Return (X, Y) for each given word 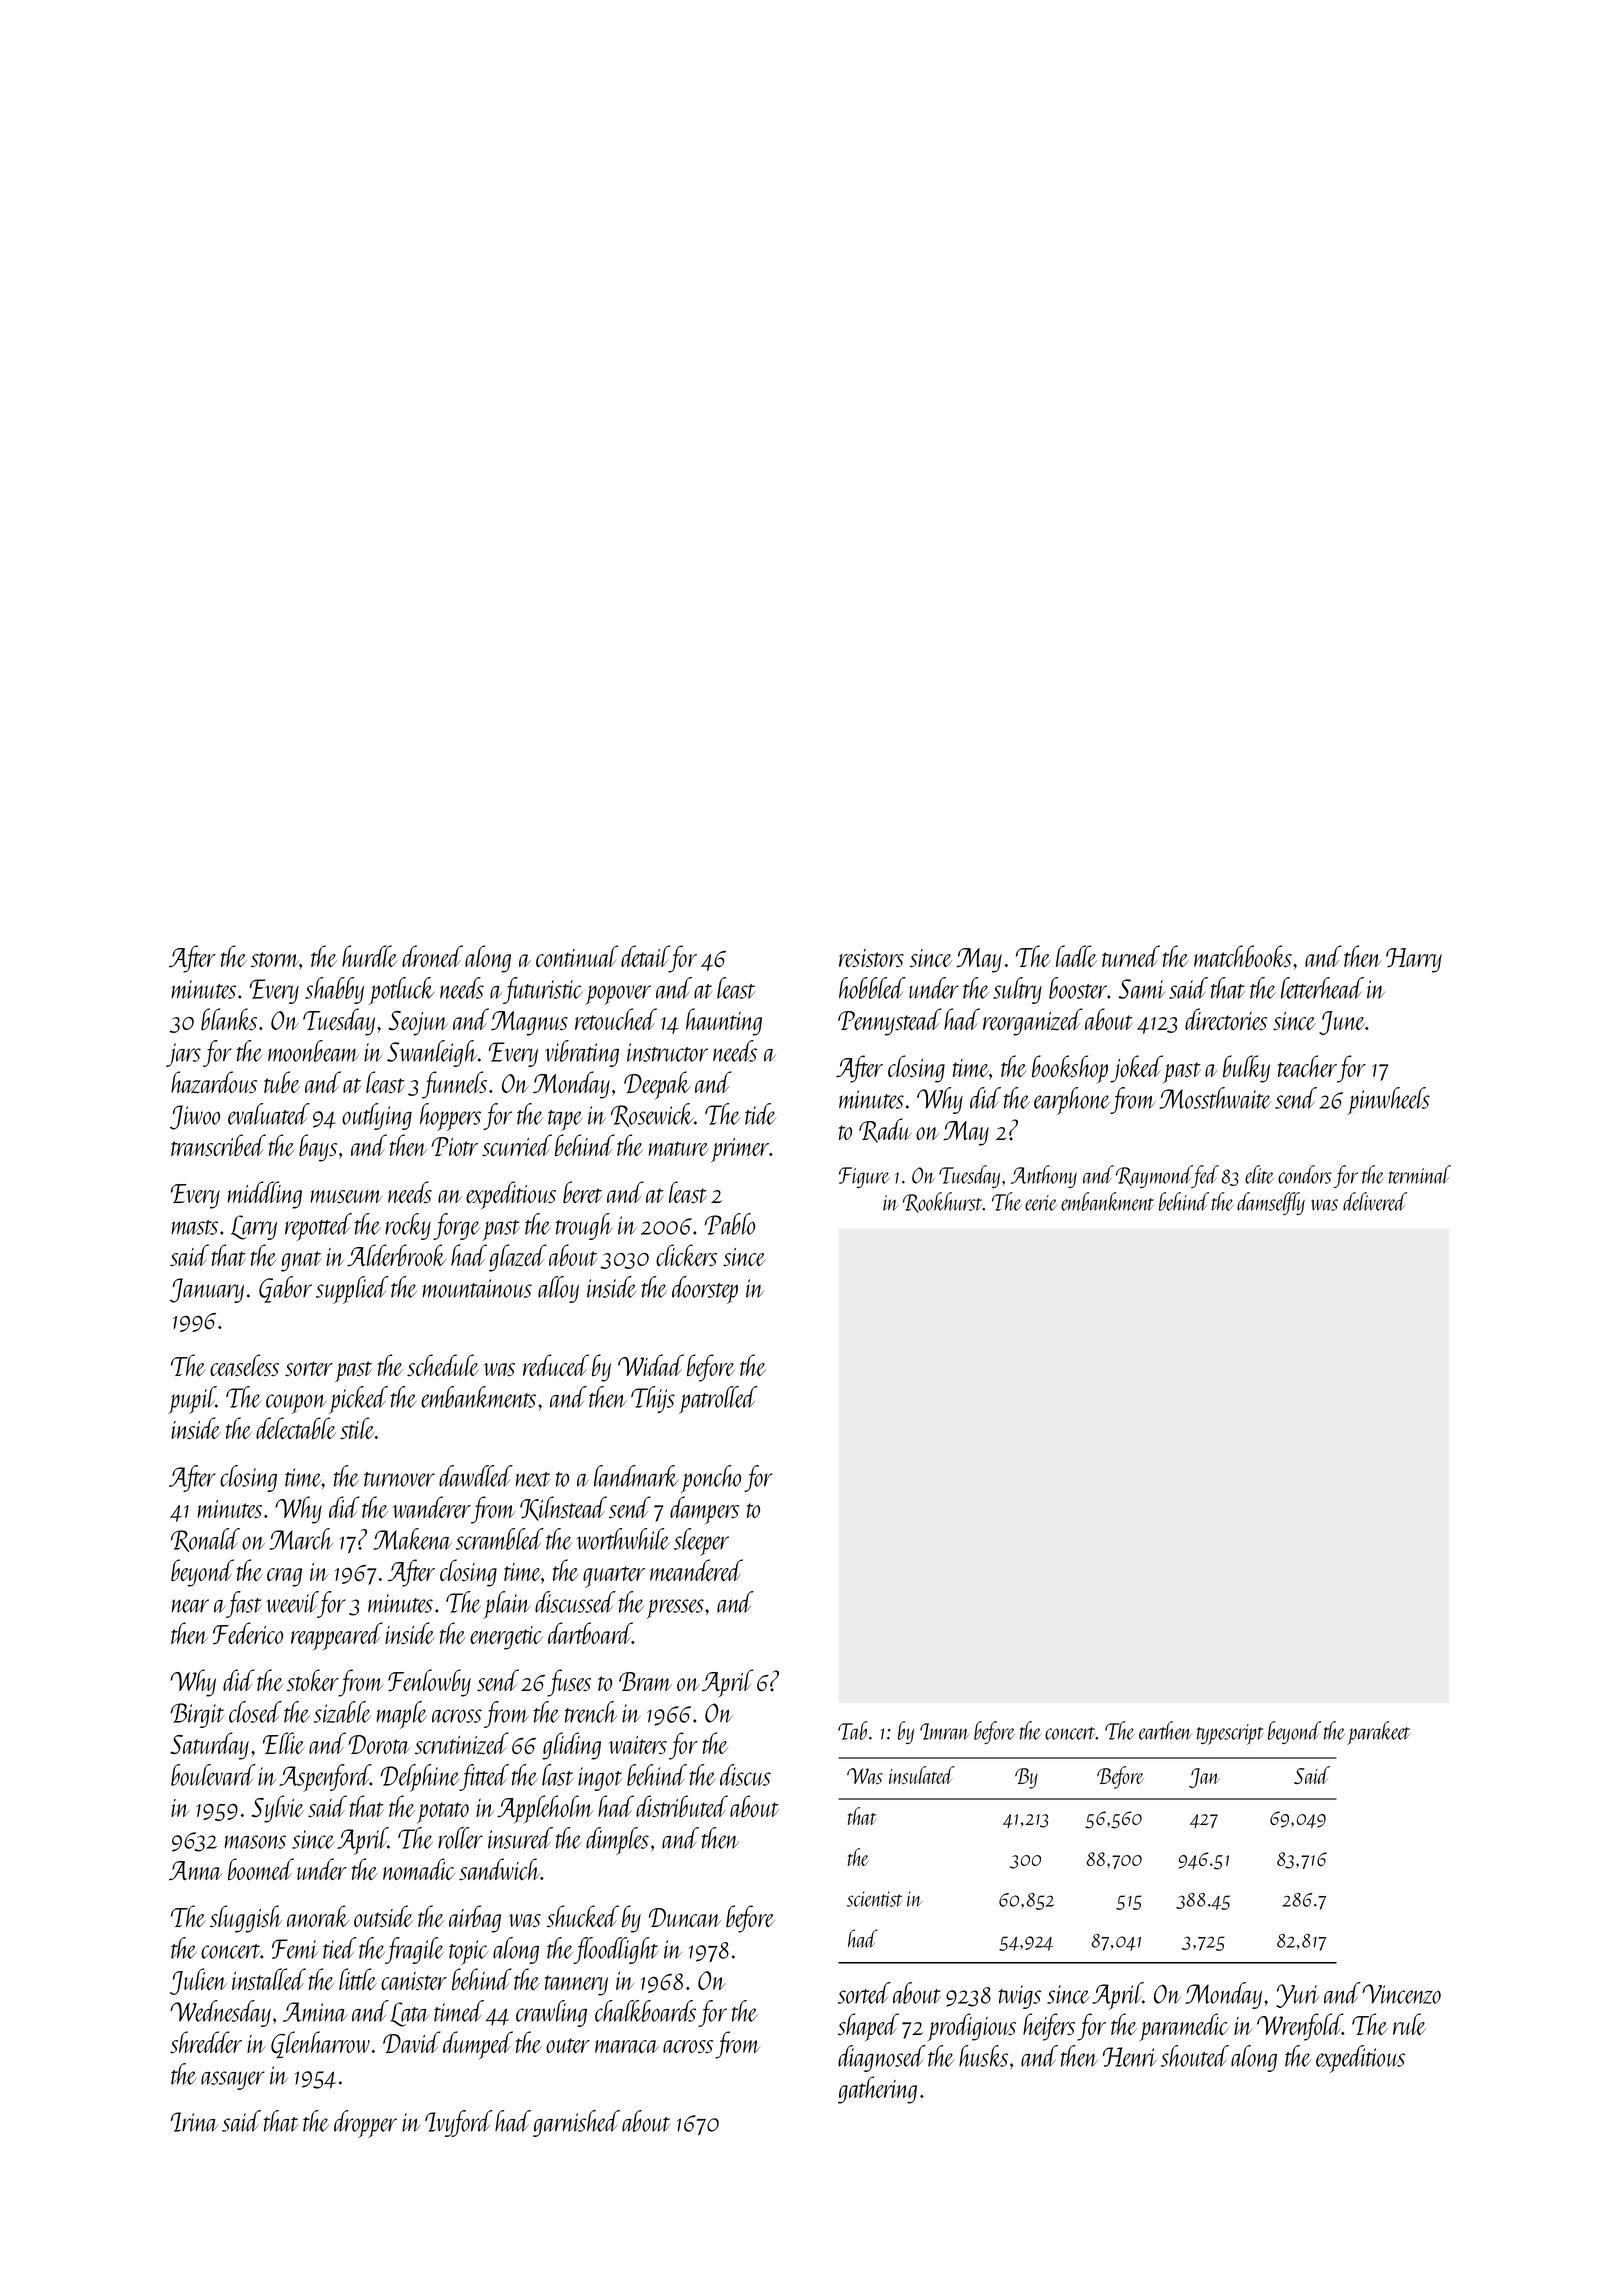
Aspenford (325, 1778)
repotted (318, 1227)
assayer (233, 2080)
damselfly (1271, 1203)
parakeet (1378, 1733)
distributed (682, 1806)
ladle (1076, 956)
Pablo (730, 1224)
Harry (1414, 960)
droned (432, 956)
